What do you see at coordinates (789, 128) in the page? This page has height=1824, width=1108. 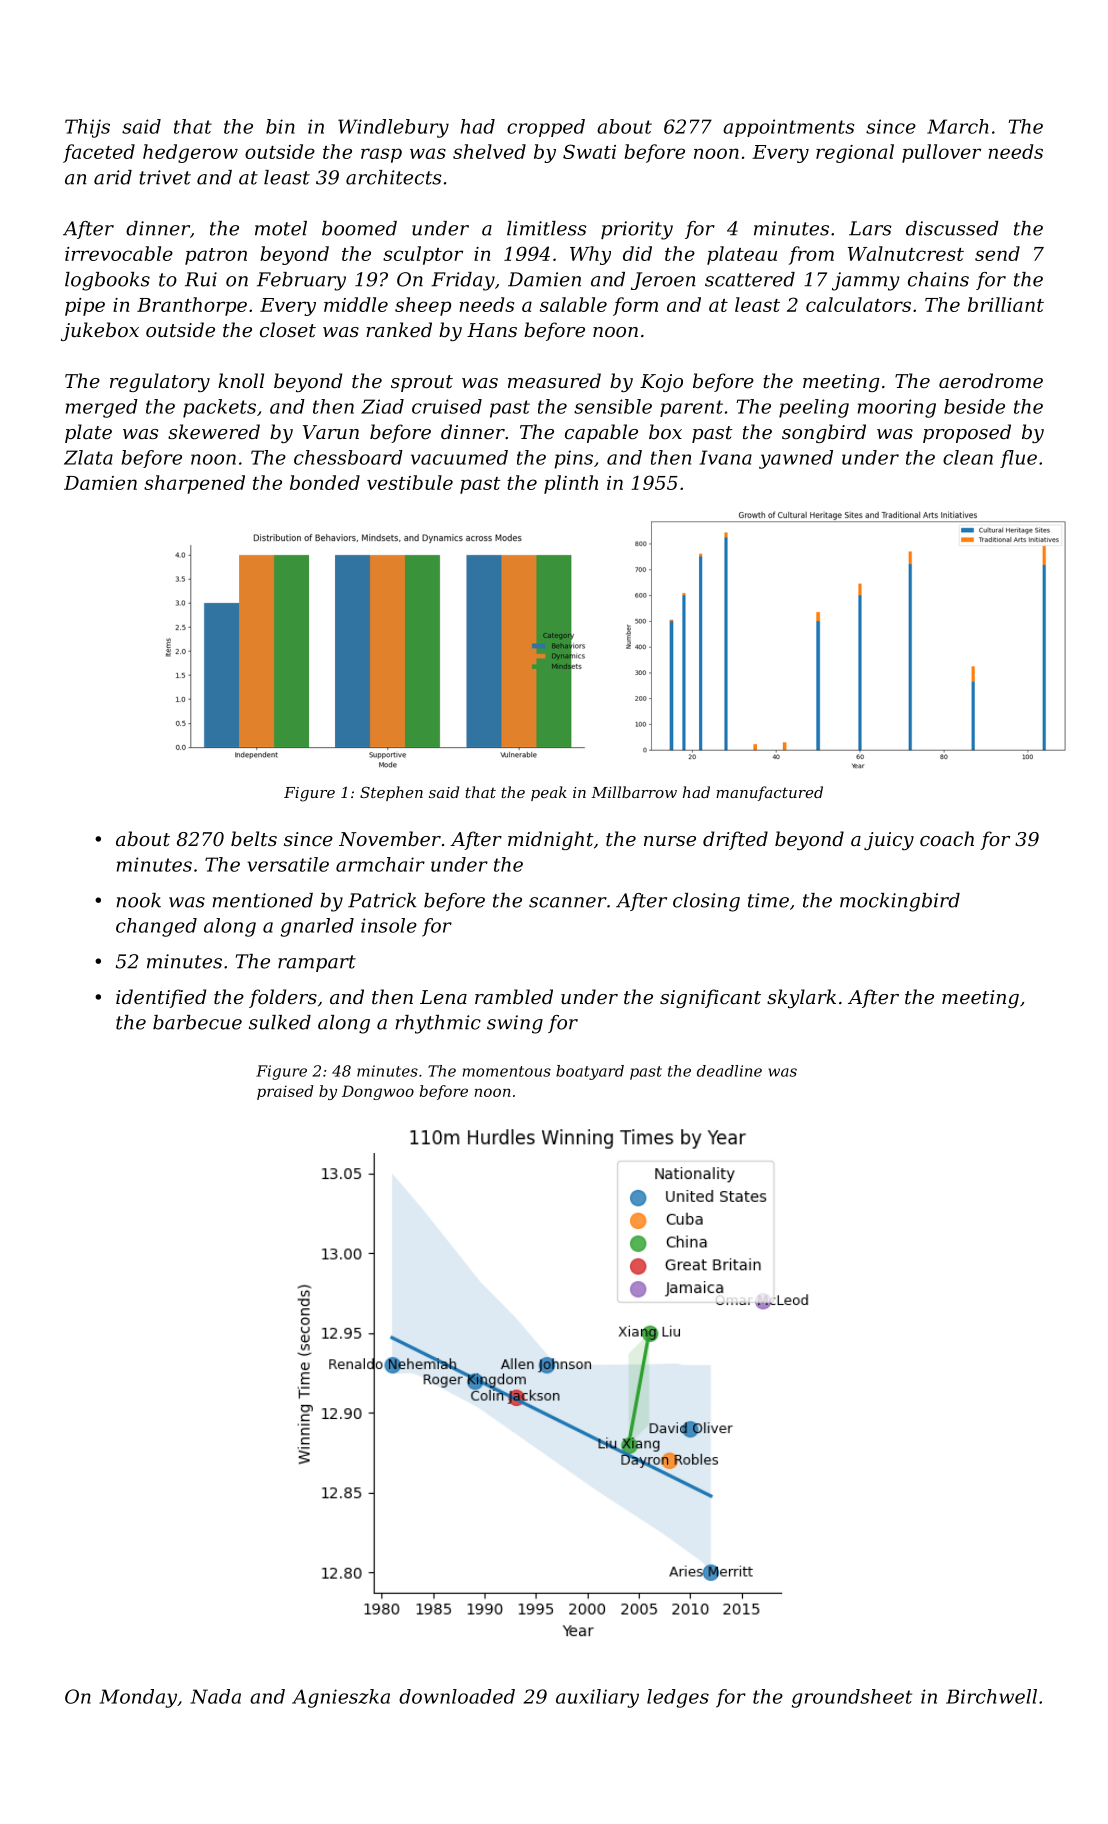 I see `appointments` at bounding box center [789, 128].
